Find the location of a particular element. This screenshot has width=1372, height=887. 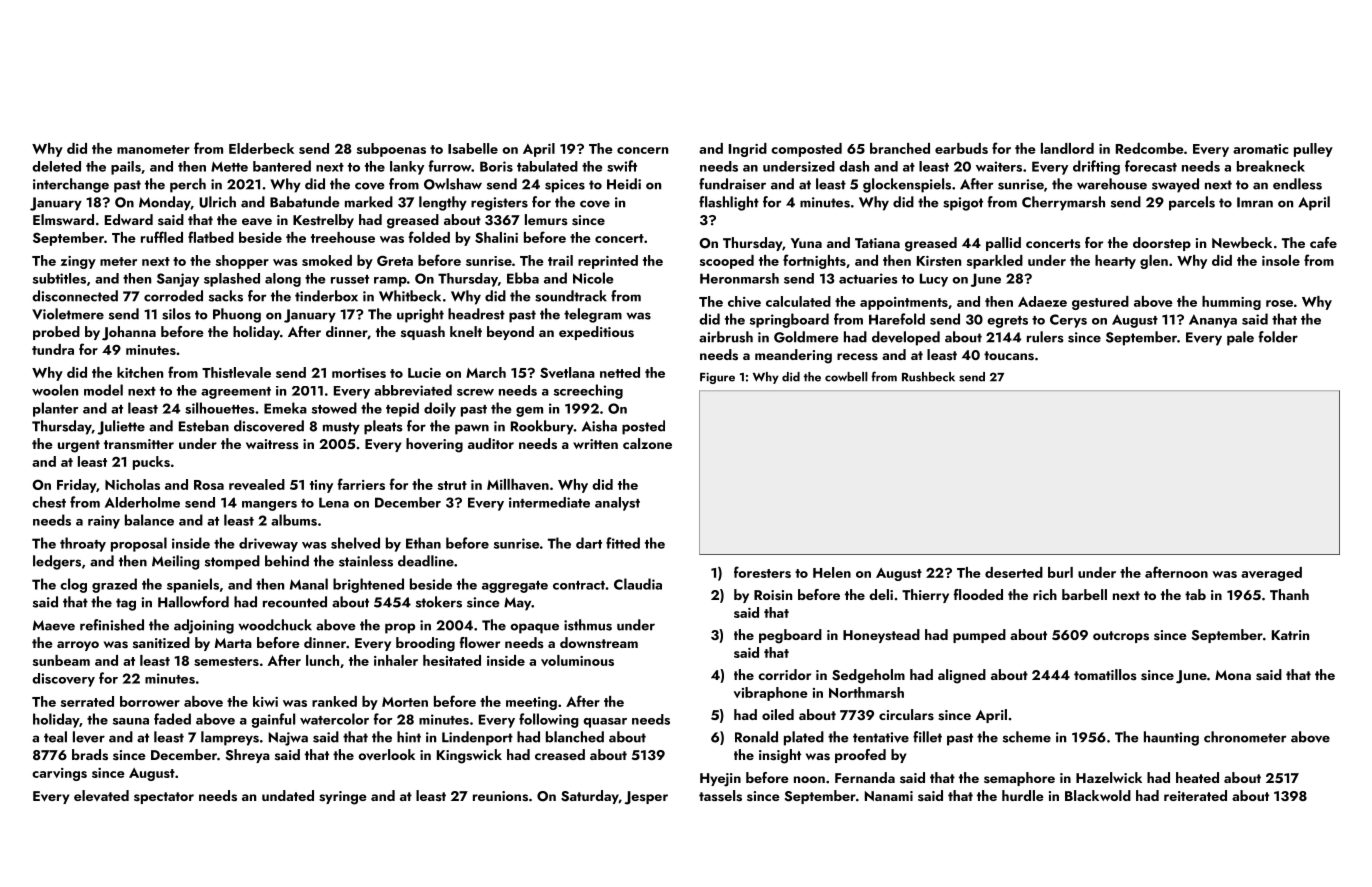

pale is located at coordinates (1240, 338).
